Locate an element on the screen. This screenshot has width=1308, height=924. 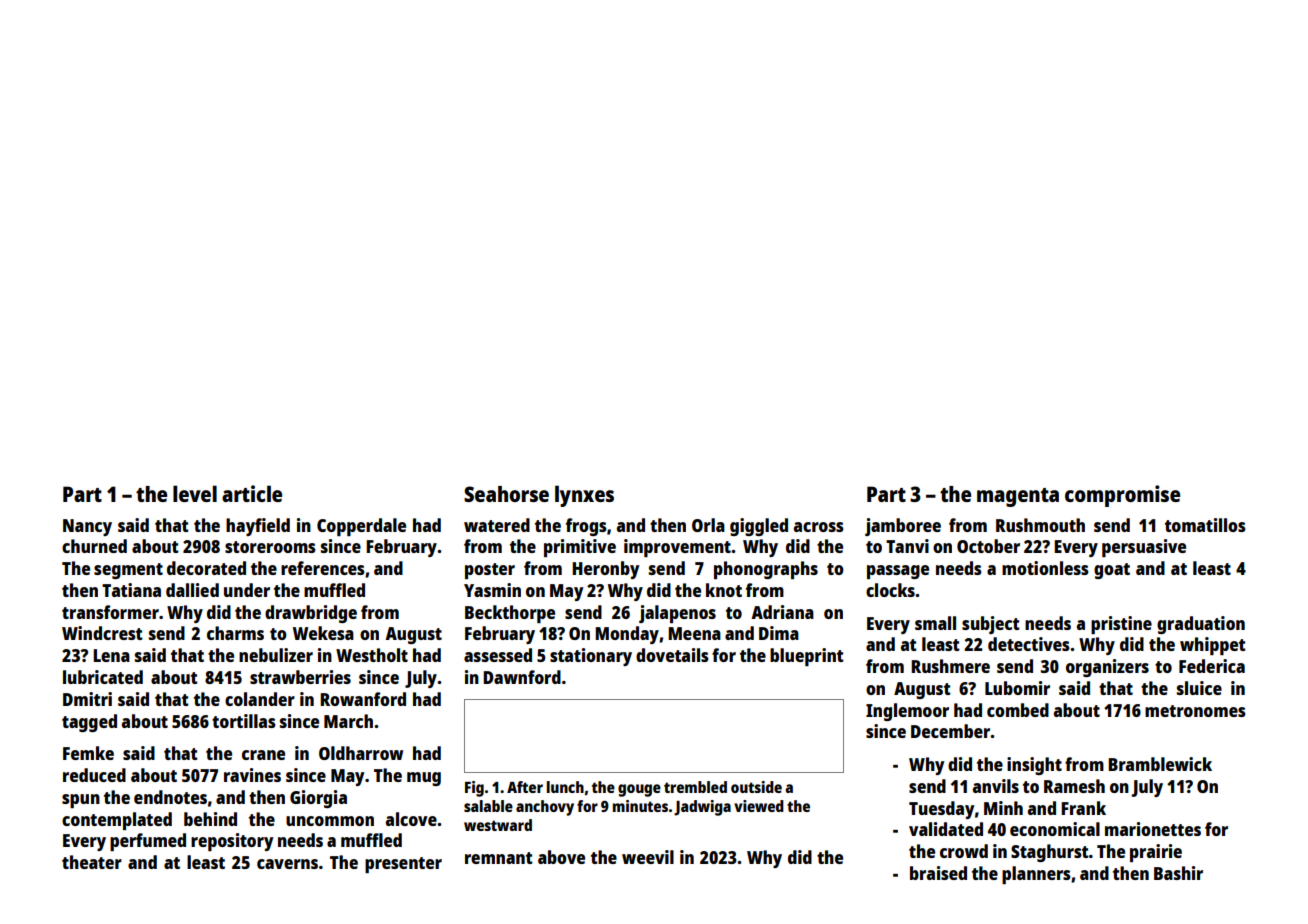
clocks is located at coordinates (890, 590).
